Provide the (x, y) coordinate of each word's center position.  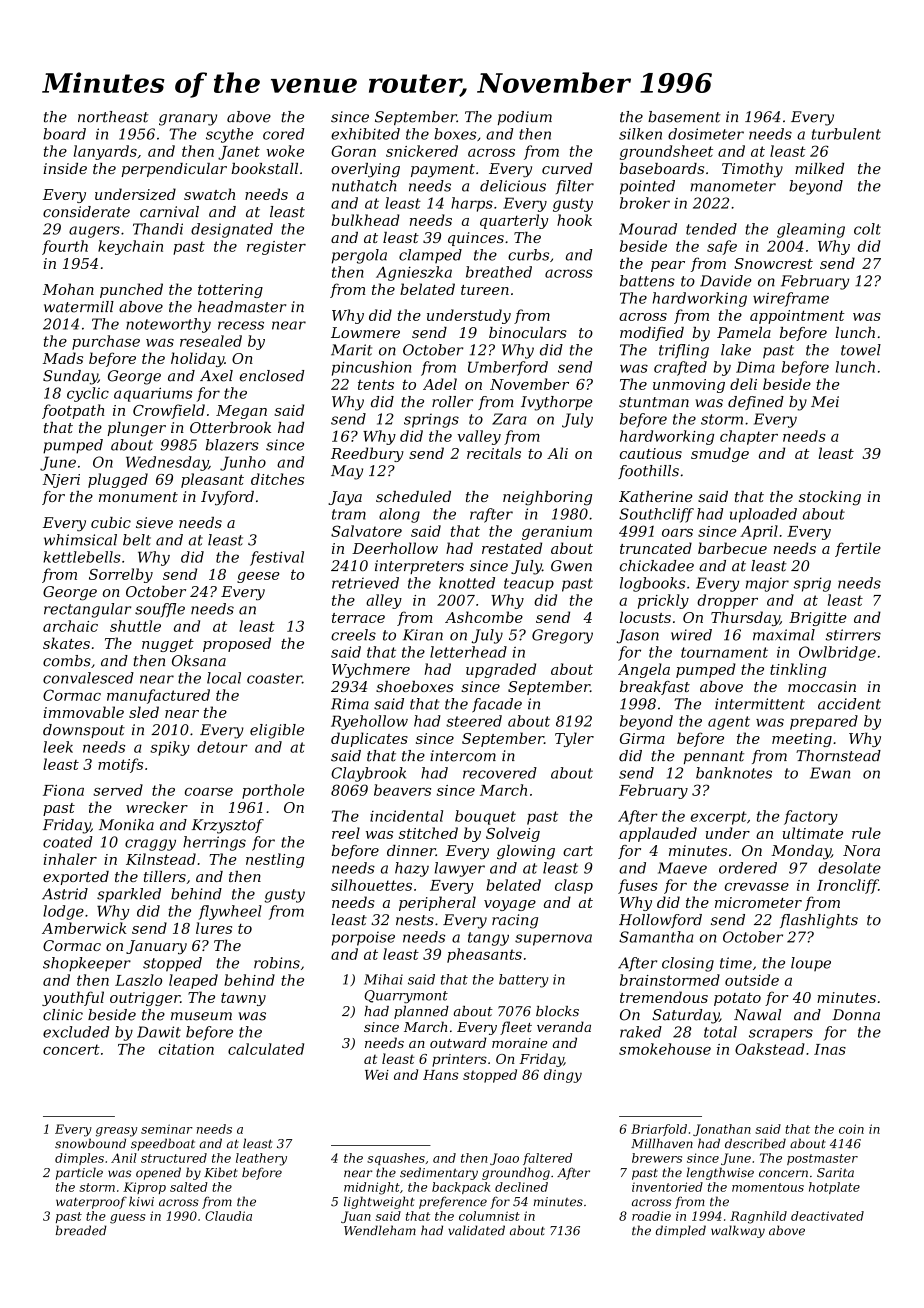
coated (67, 842)
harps (472, 204)
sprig (812, 584)
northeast (113, 117)
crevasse (757, 887)
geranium (557, 533)
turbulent (846, 134)
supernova (553, 940)
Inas (830, 1049)
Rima (350, 704)
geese (258, 577)
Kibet (221, 1172)
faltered (547, 1159)
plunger (136, 429)
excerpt (719, 818)
